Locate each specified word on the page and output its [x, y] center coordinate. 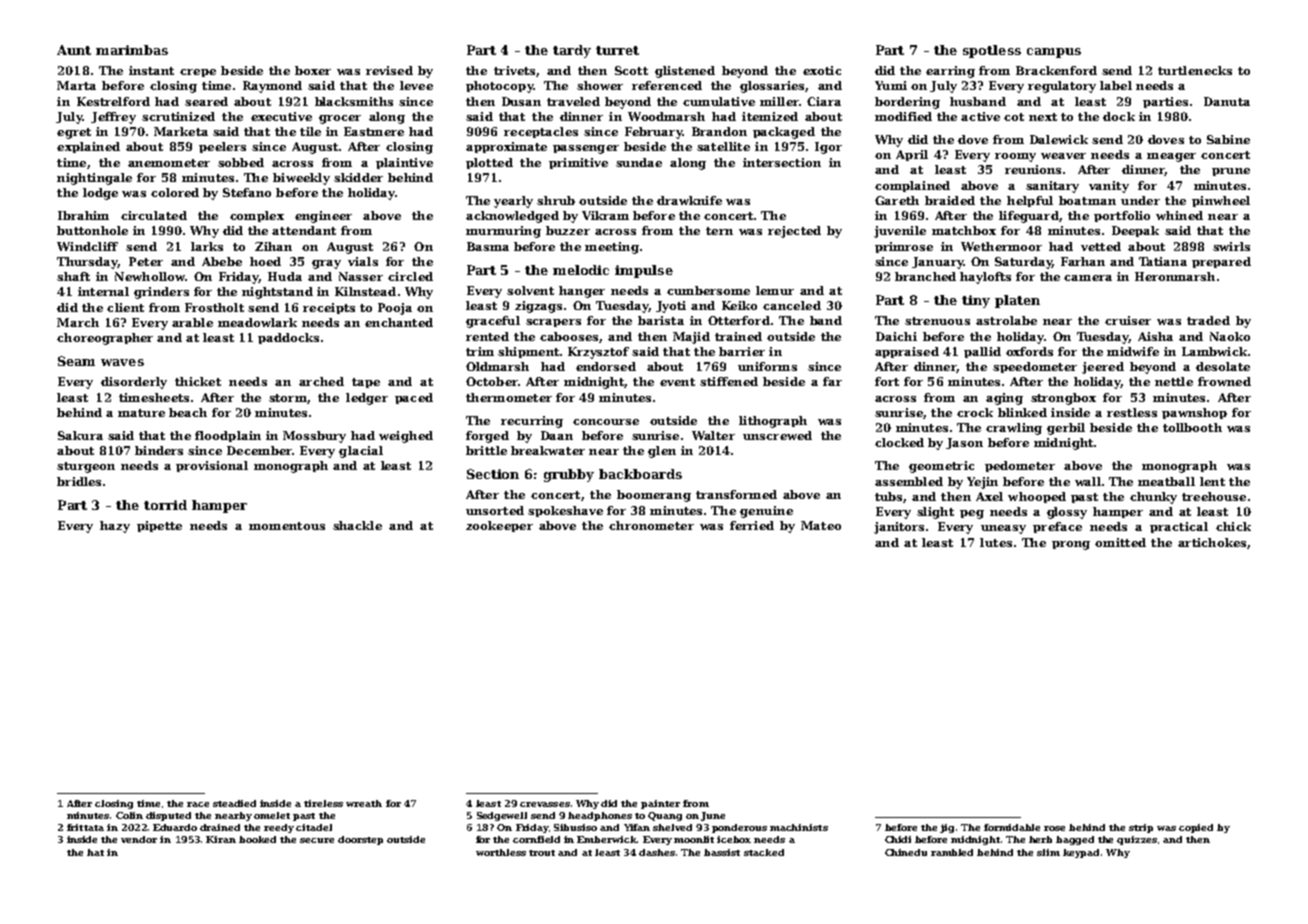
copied [1196, 828]
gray [326, 264]
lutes [996, 542]
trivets [514, 70]
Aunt [74, 50]
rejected [794, 232]
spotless [992, 51]
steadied [234, 803]
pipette [159, 526]
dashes [657, 852]
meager [1171, 157]
